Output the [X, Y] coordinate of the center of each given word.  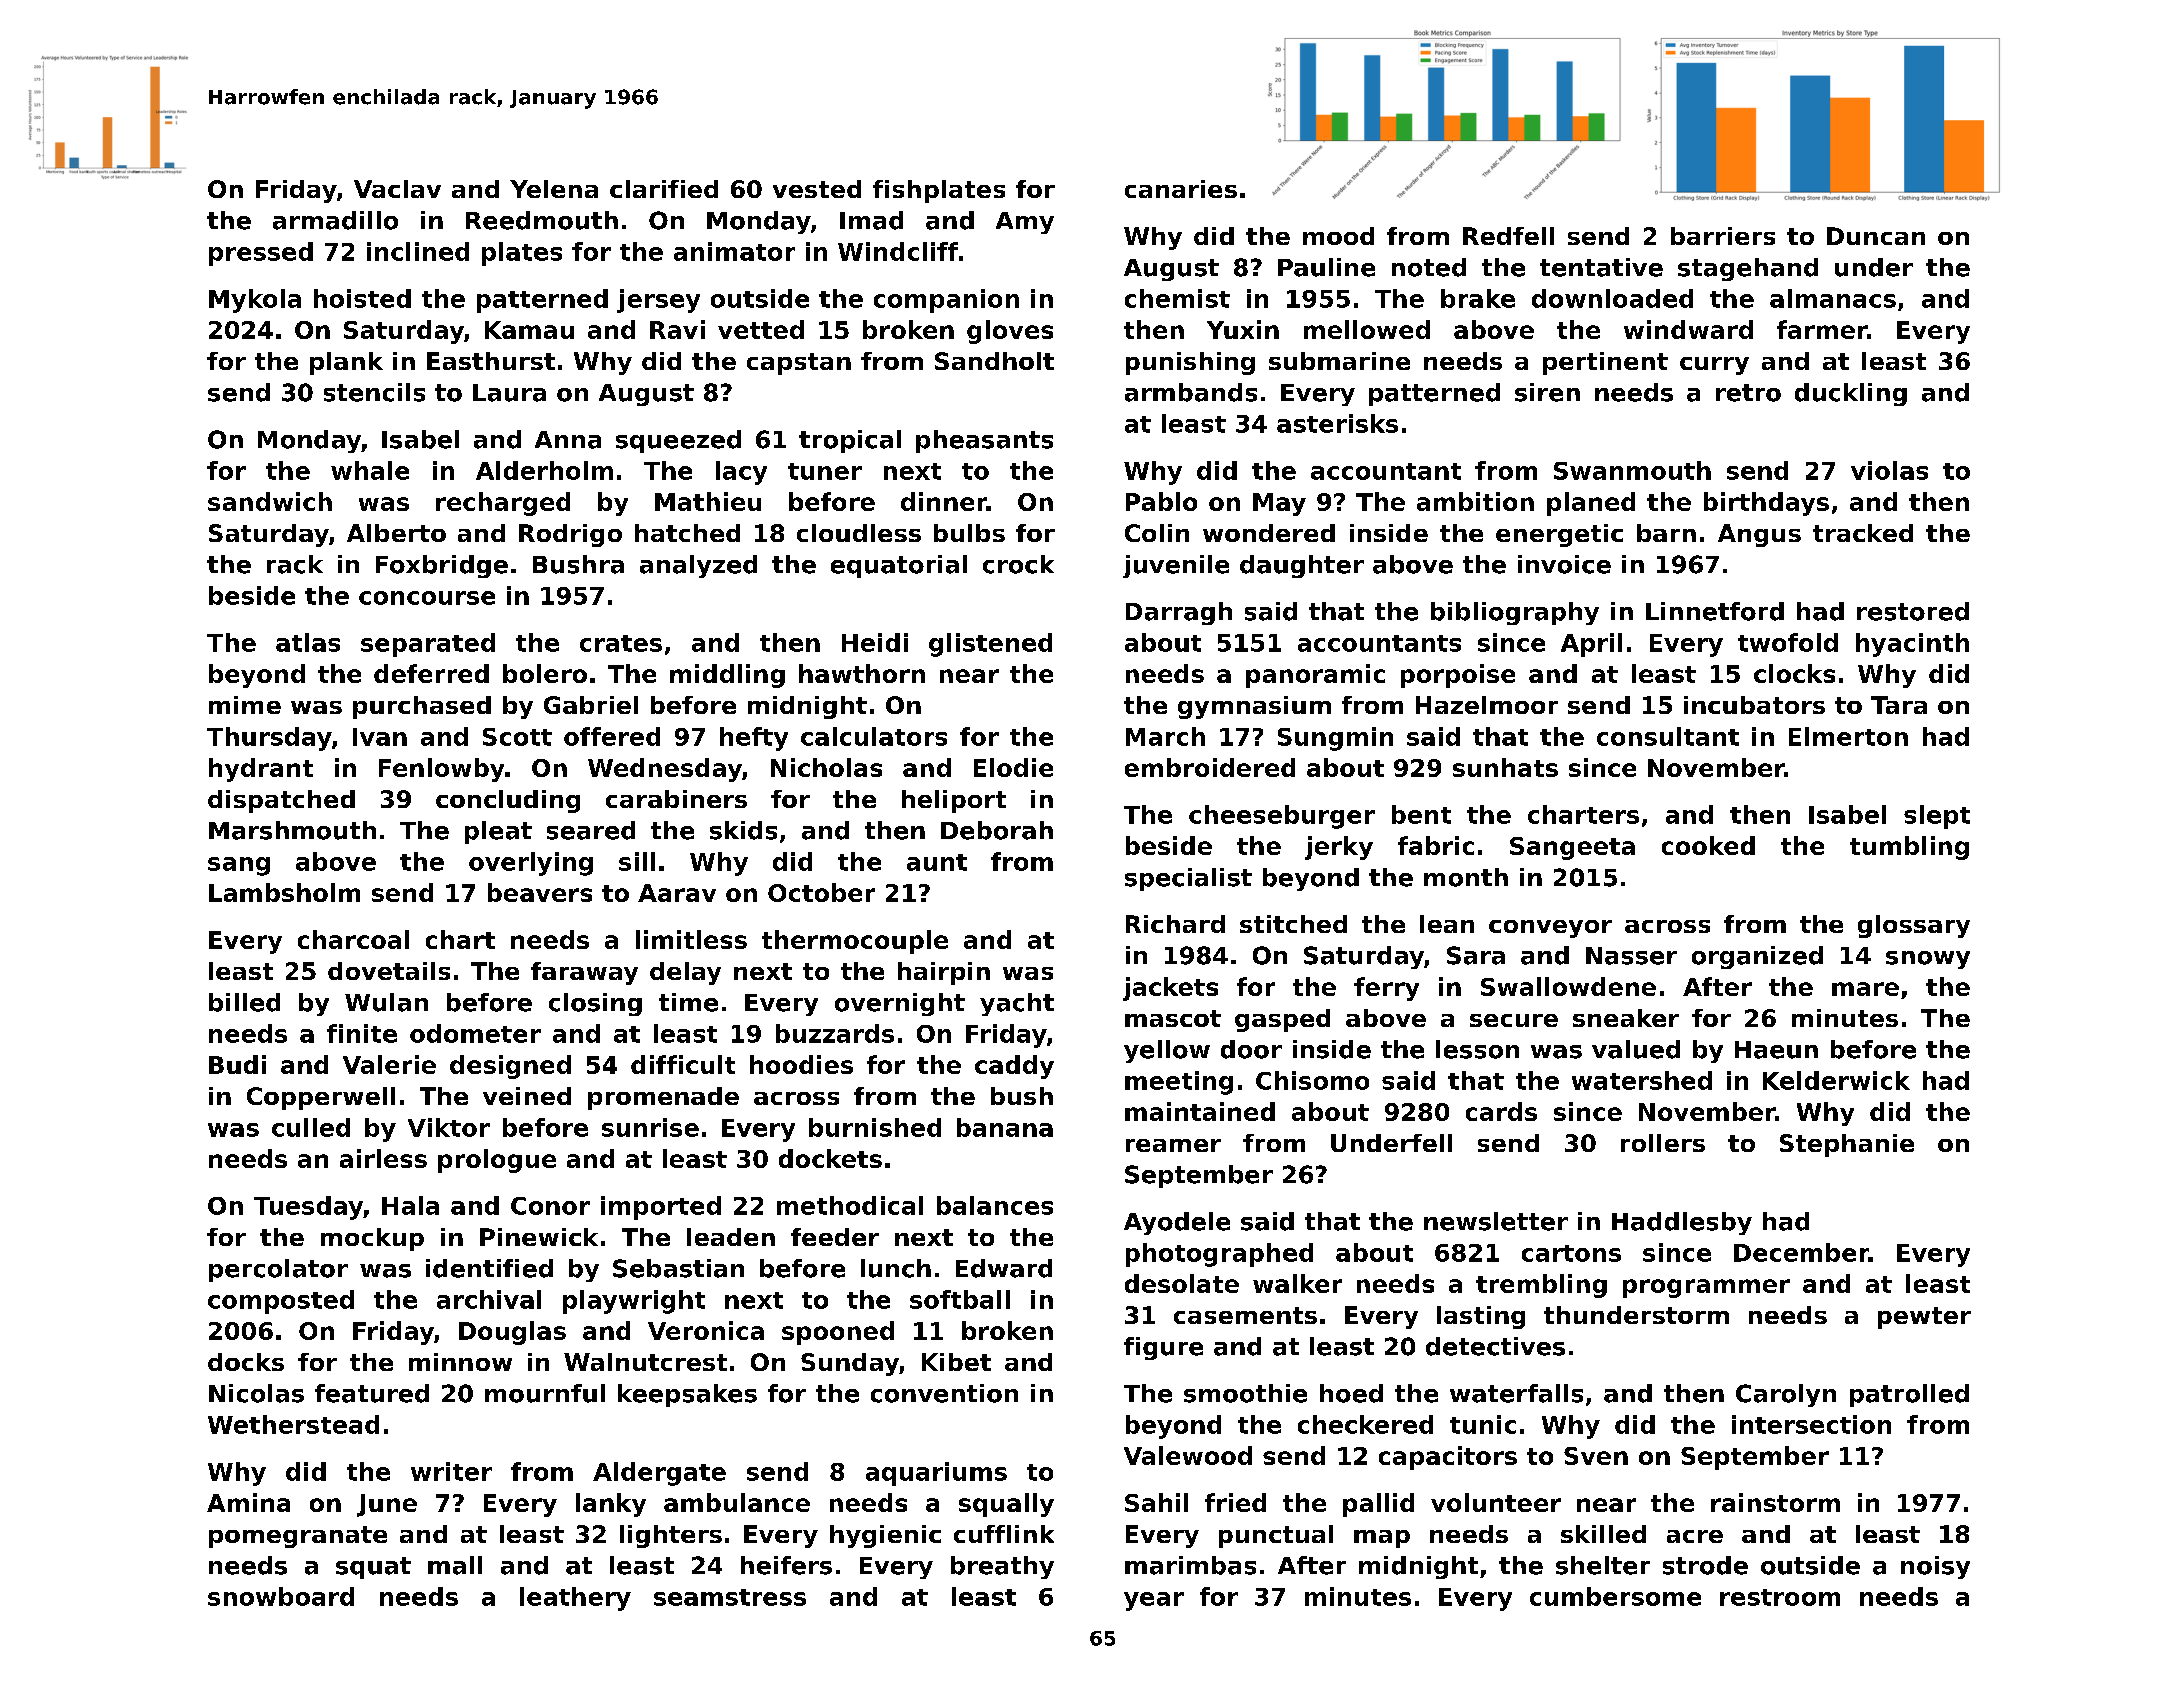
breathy [1002, 1567]
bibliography [1515, 613]
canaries [1181, 189]
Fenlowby [441, 770]
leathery [575, 1599]
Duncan [1876, 236]
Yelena [554, 189]
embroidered [1210, 767]
